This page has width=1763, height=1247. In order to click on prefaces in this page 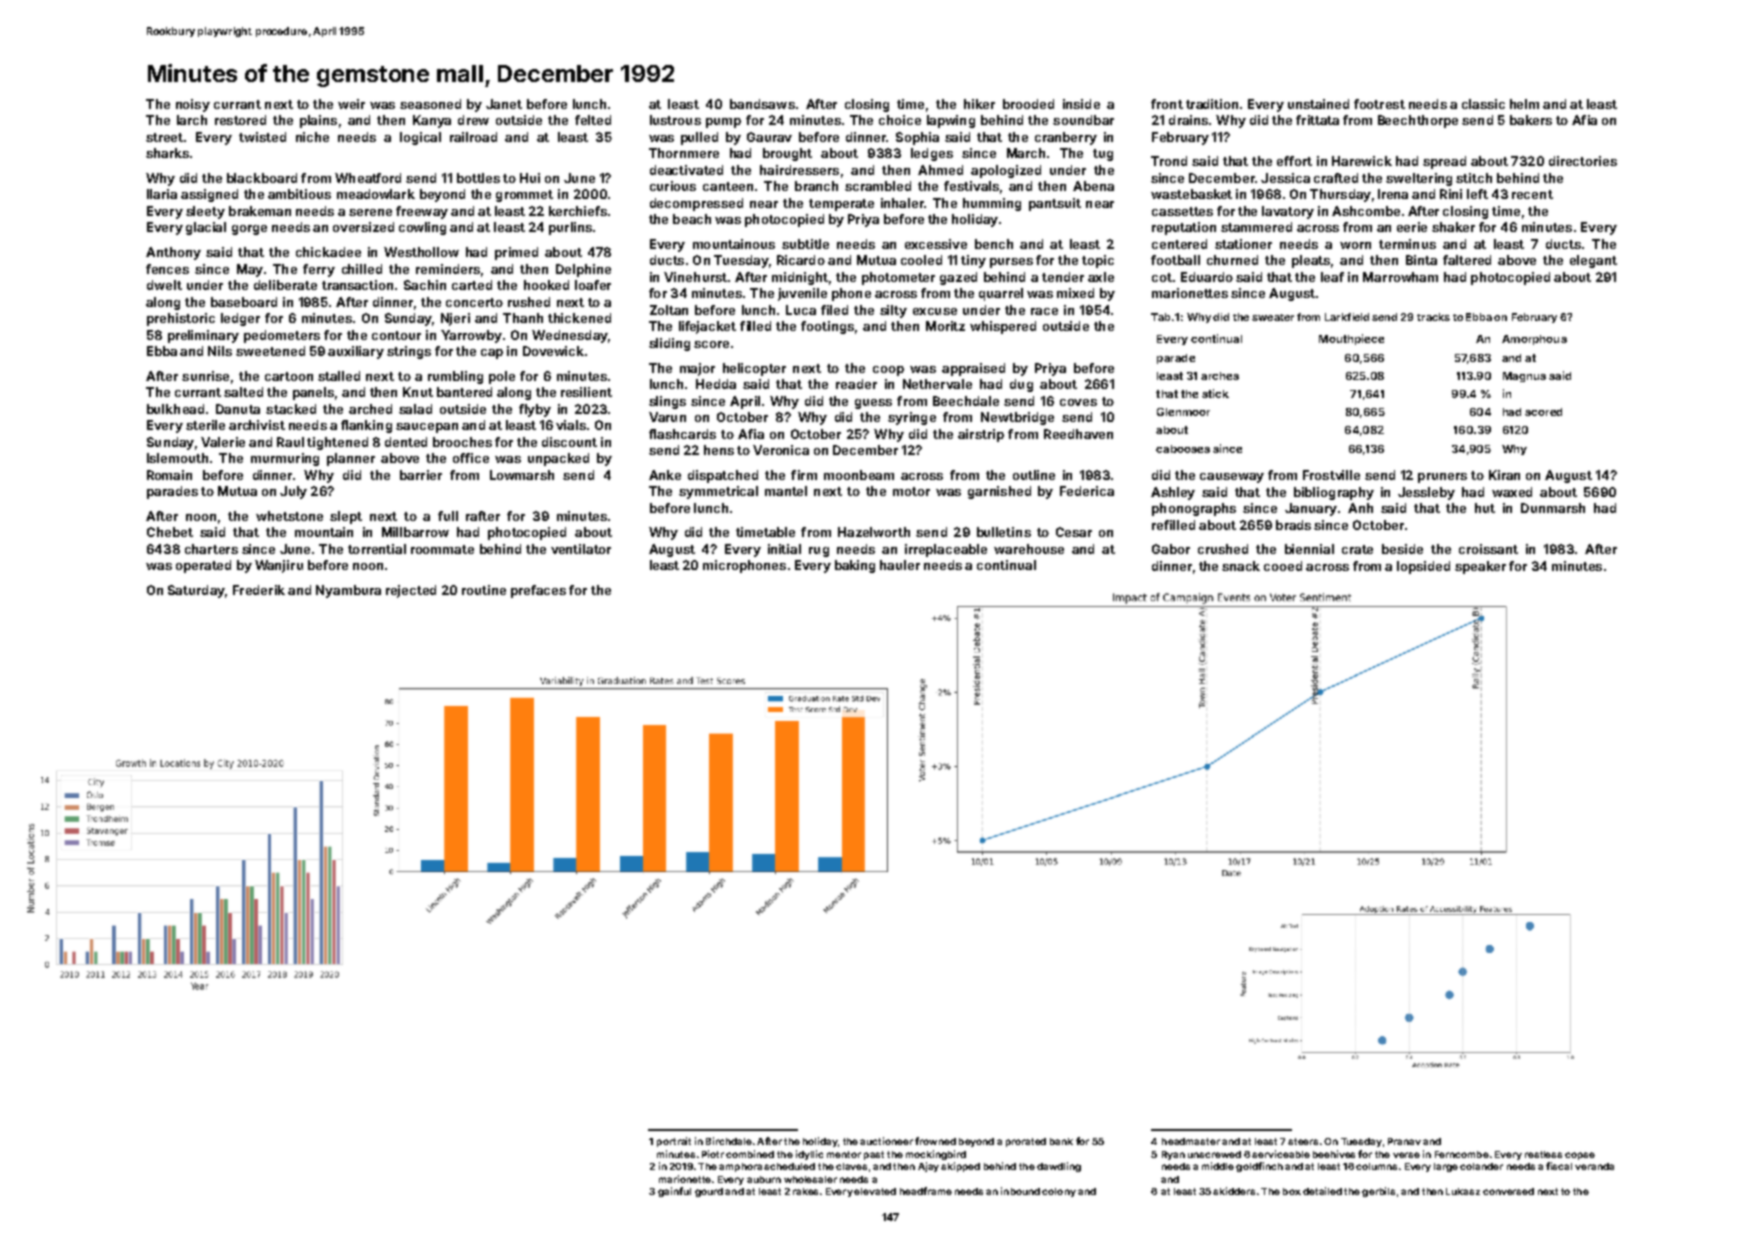, I will do `click(538, 591)`.
